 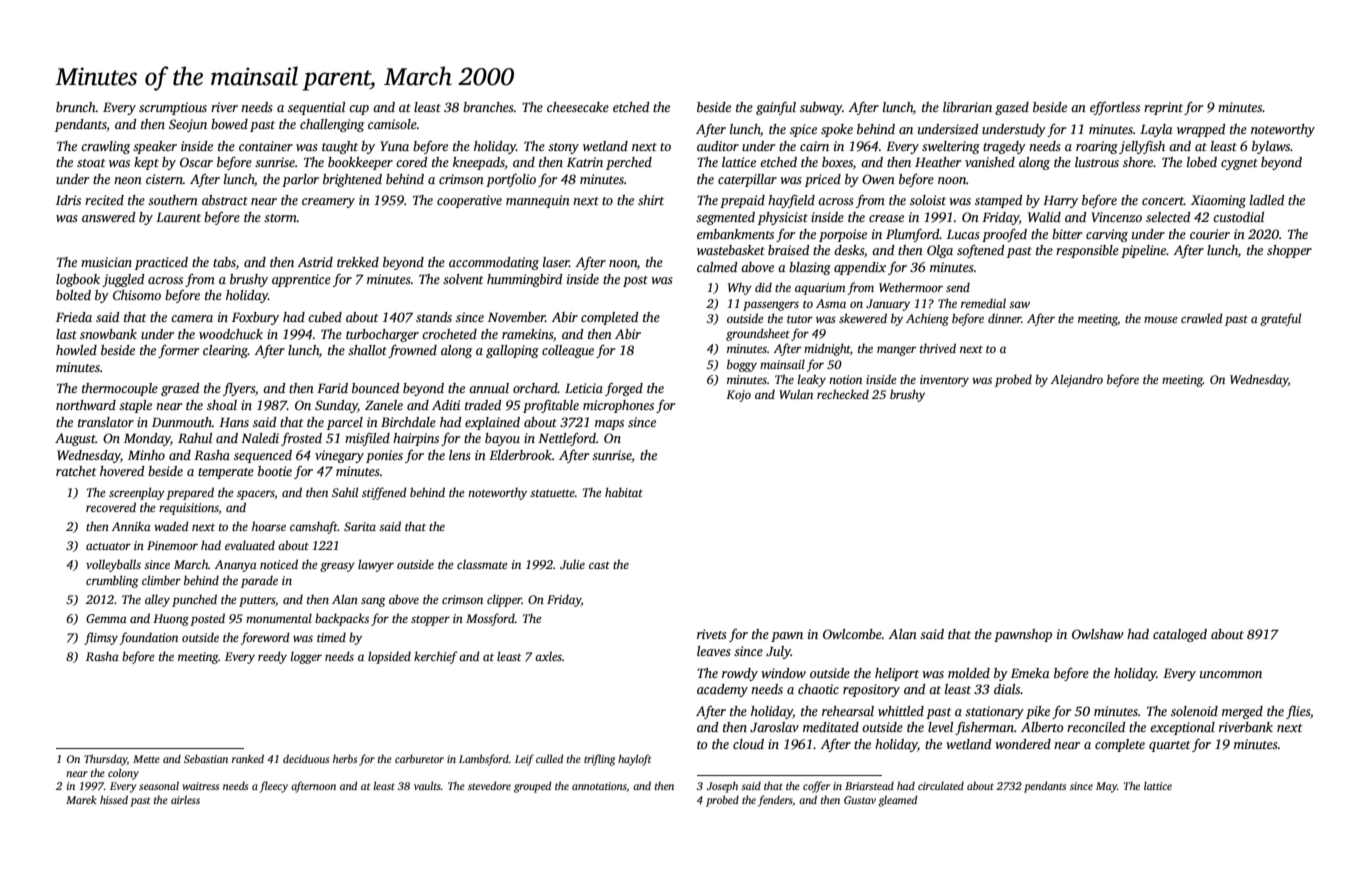 What do you see at coordinates (105, 147) in the screenshot?
I see `crawling` at bounding box center [105, 147].
